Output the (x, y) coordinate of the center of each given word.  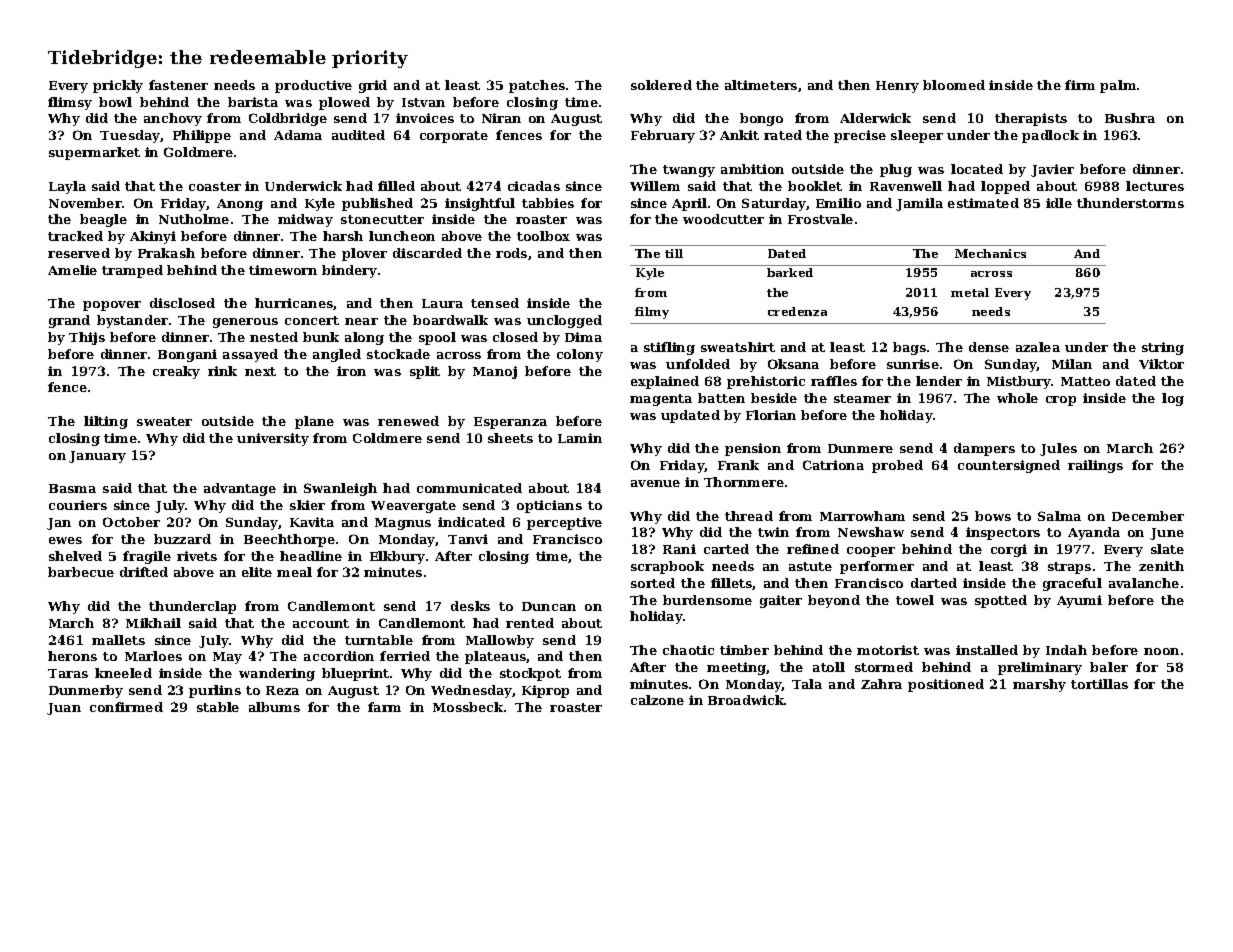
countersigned (1009, 466)
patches (537, 86)
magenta (661, 400)
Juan (64, 709)
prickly (118, 86)
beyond (834, 601)
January (97, 457)
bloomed (954, 85)
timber (744, 650)
